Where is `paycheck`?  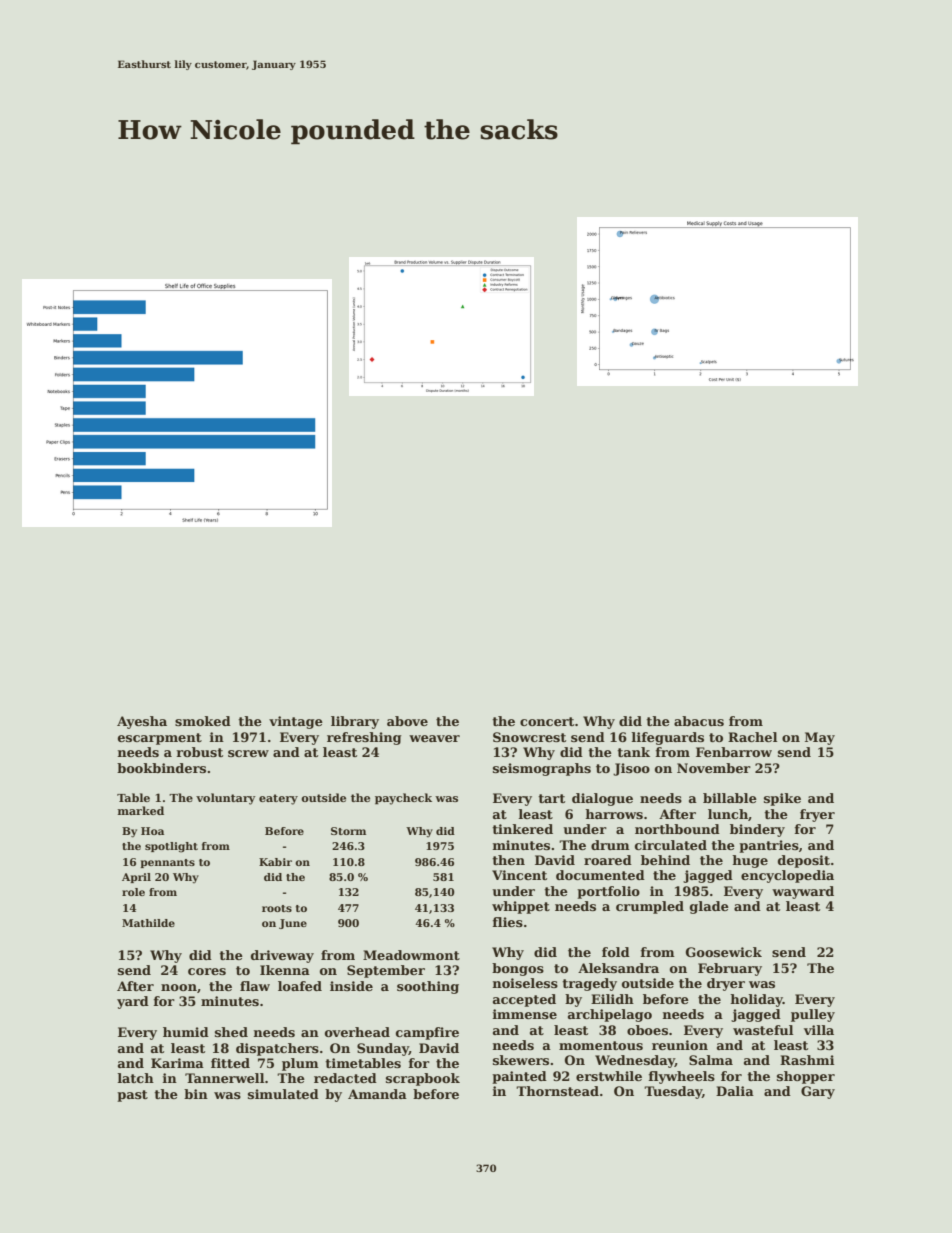 paycheck is located at coordinates (403, 799).
